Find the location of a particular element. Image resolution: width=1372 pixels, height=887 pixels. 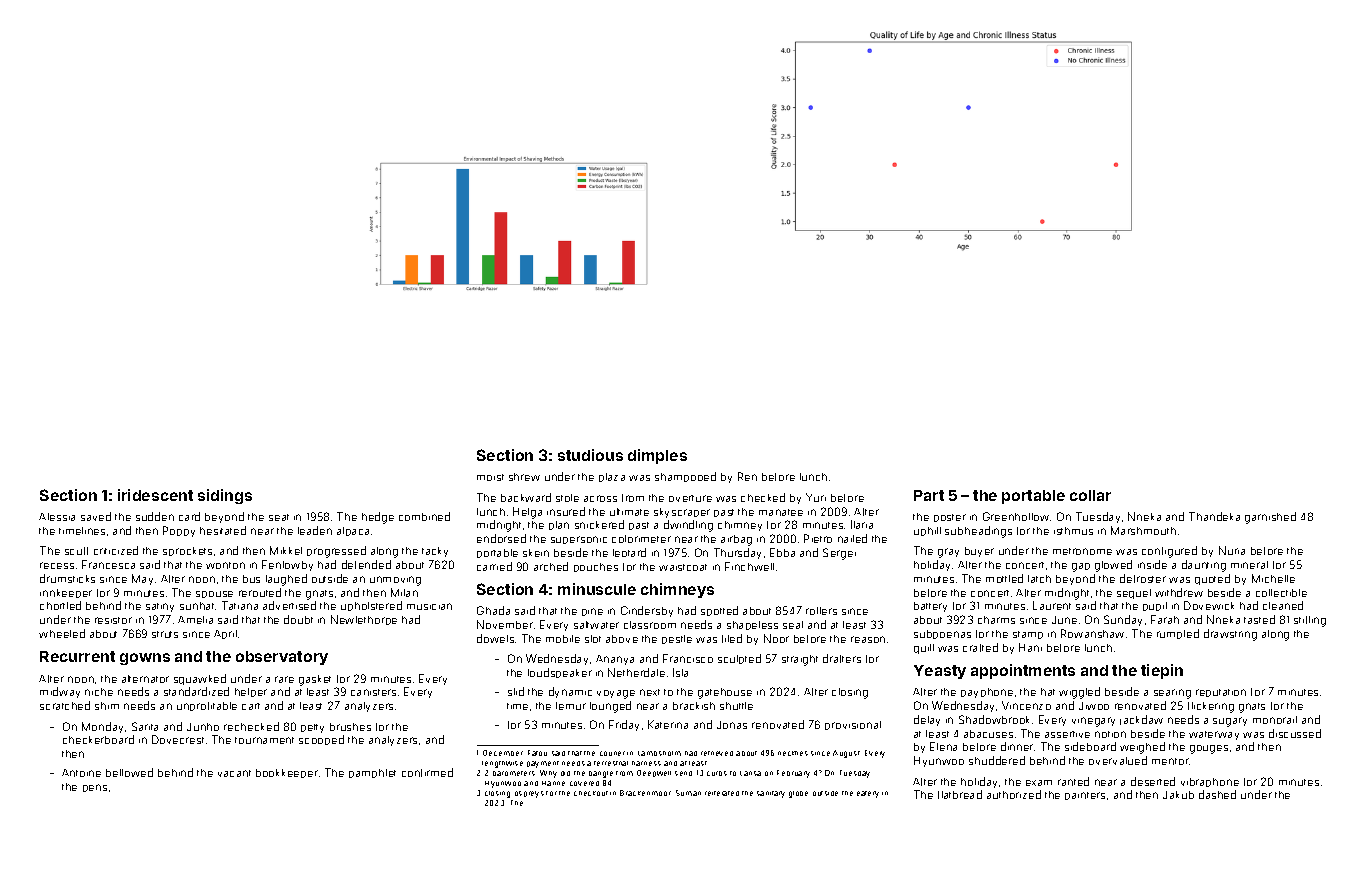

cleaned is located at coordinates (1283, 605).
